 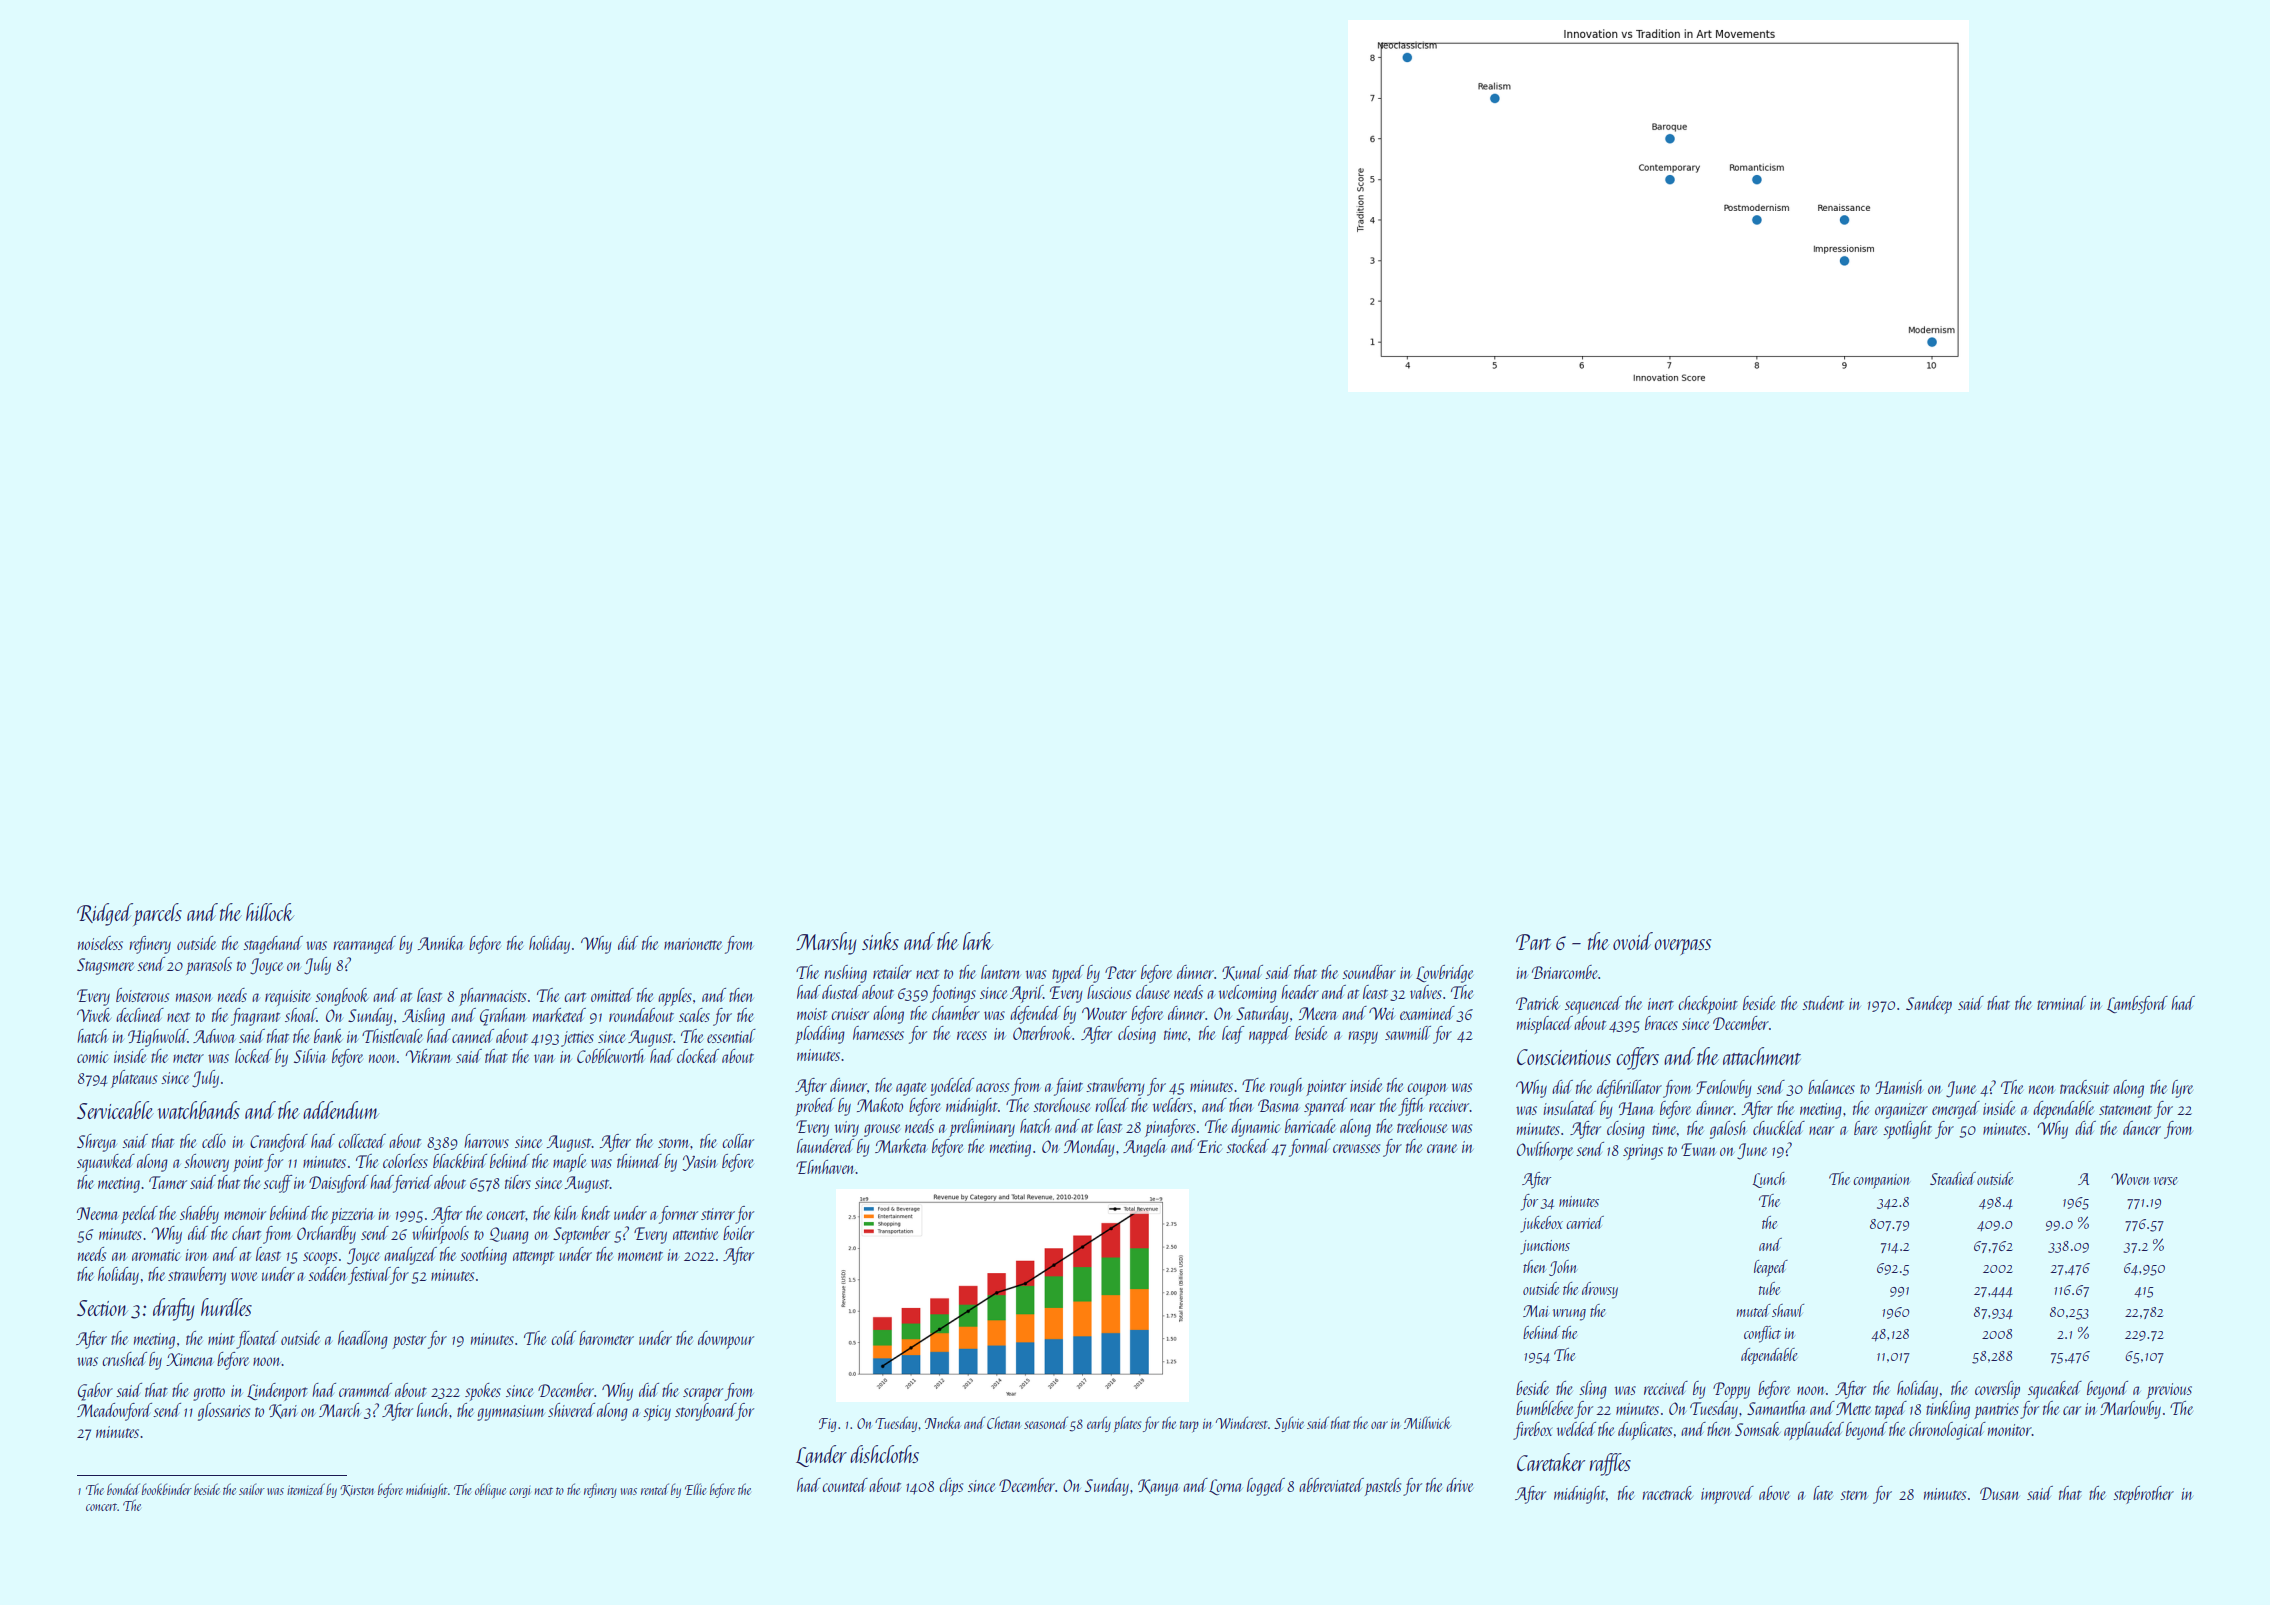 What do you see at coordinates (1881, 1181) in the document?
I see `companion` at bounding box center [1881, 1181].
